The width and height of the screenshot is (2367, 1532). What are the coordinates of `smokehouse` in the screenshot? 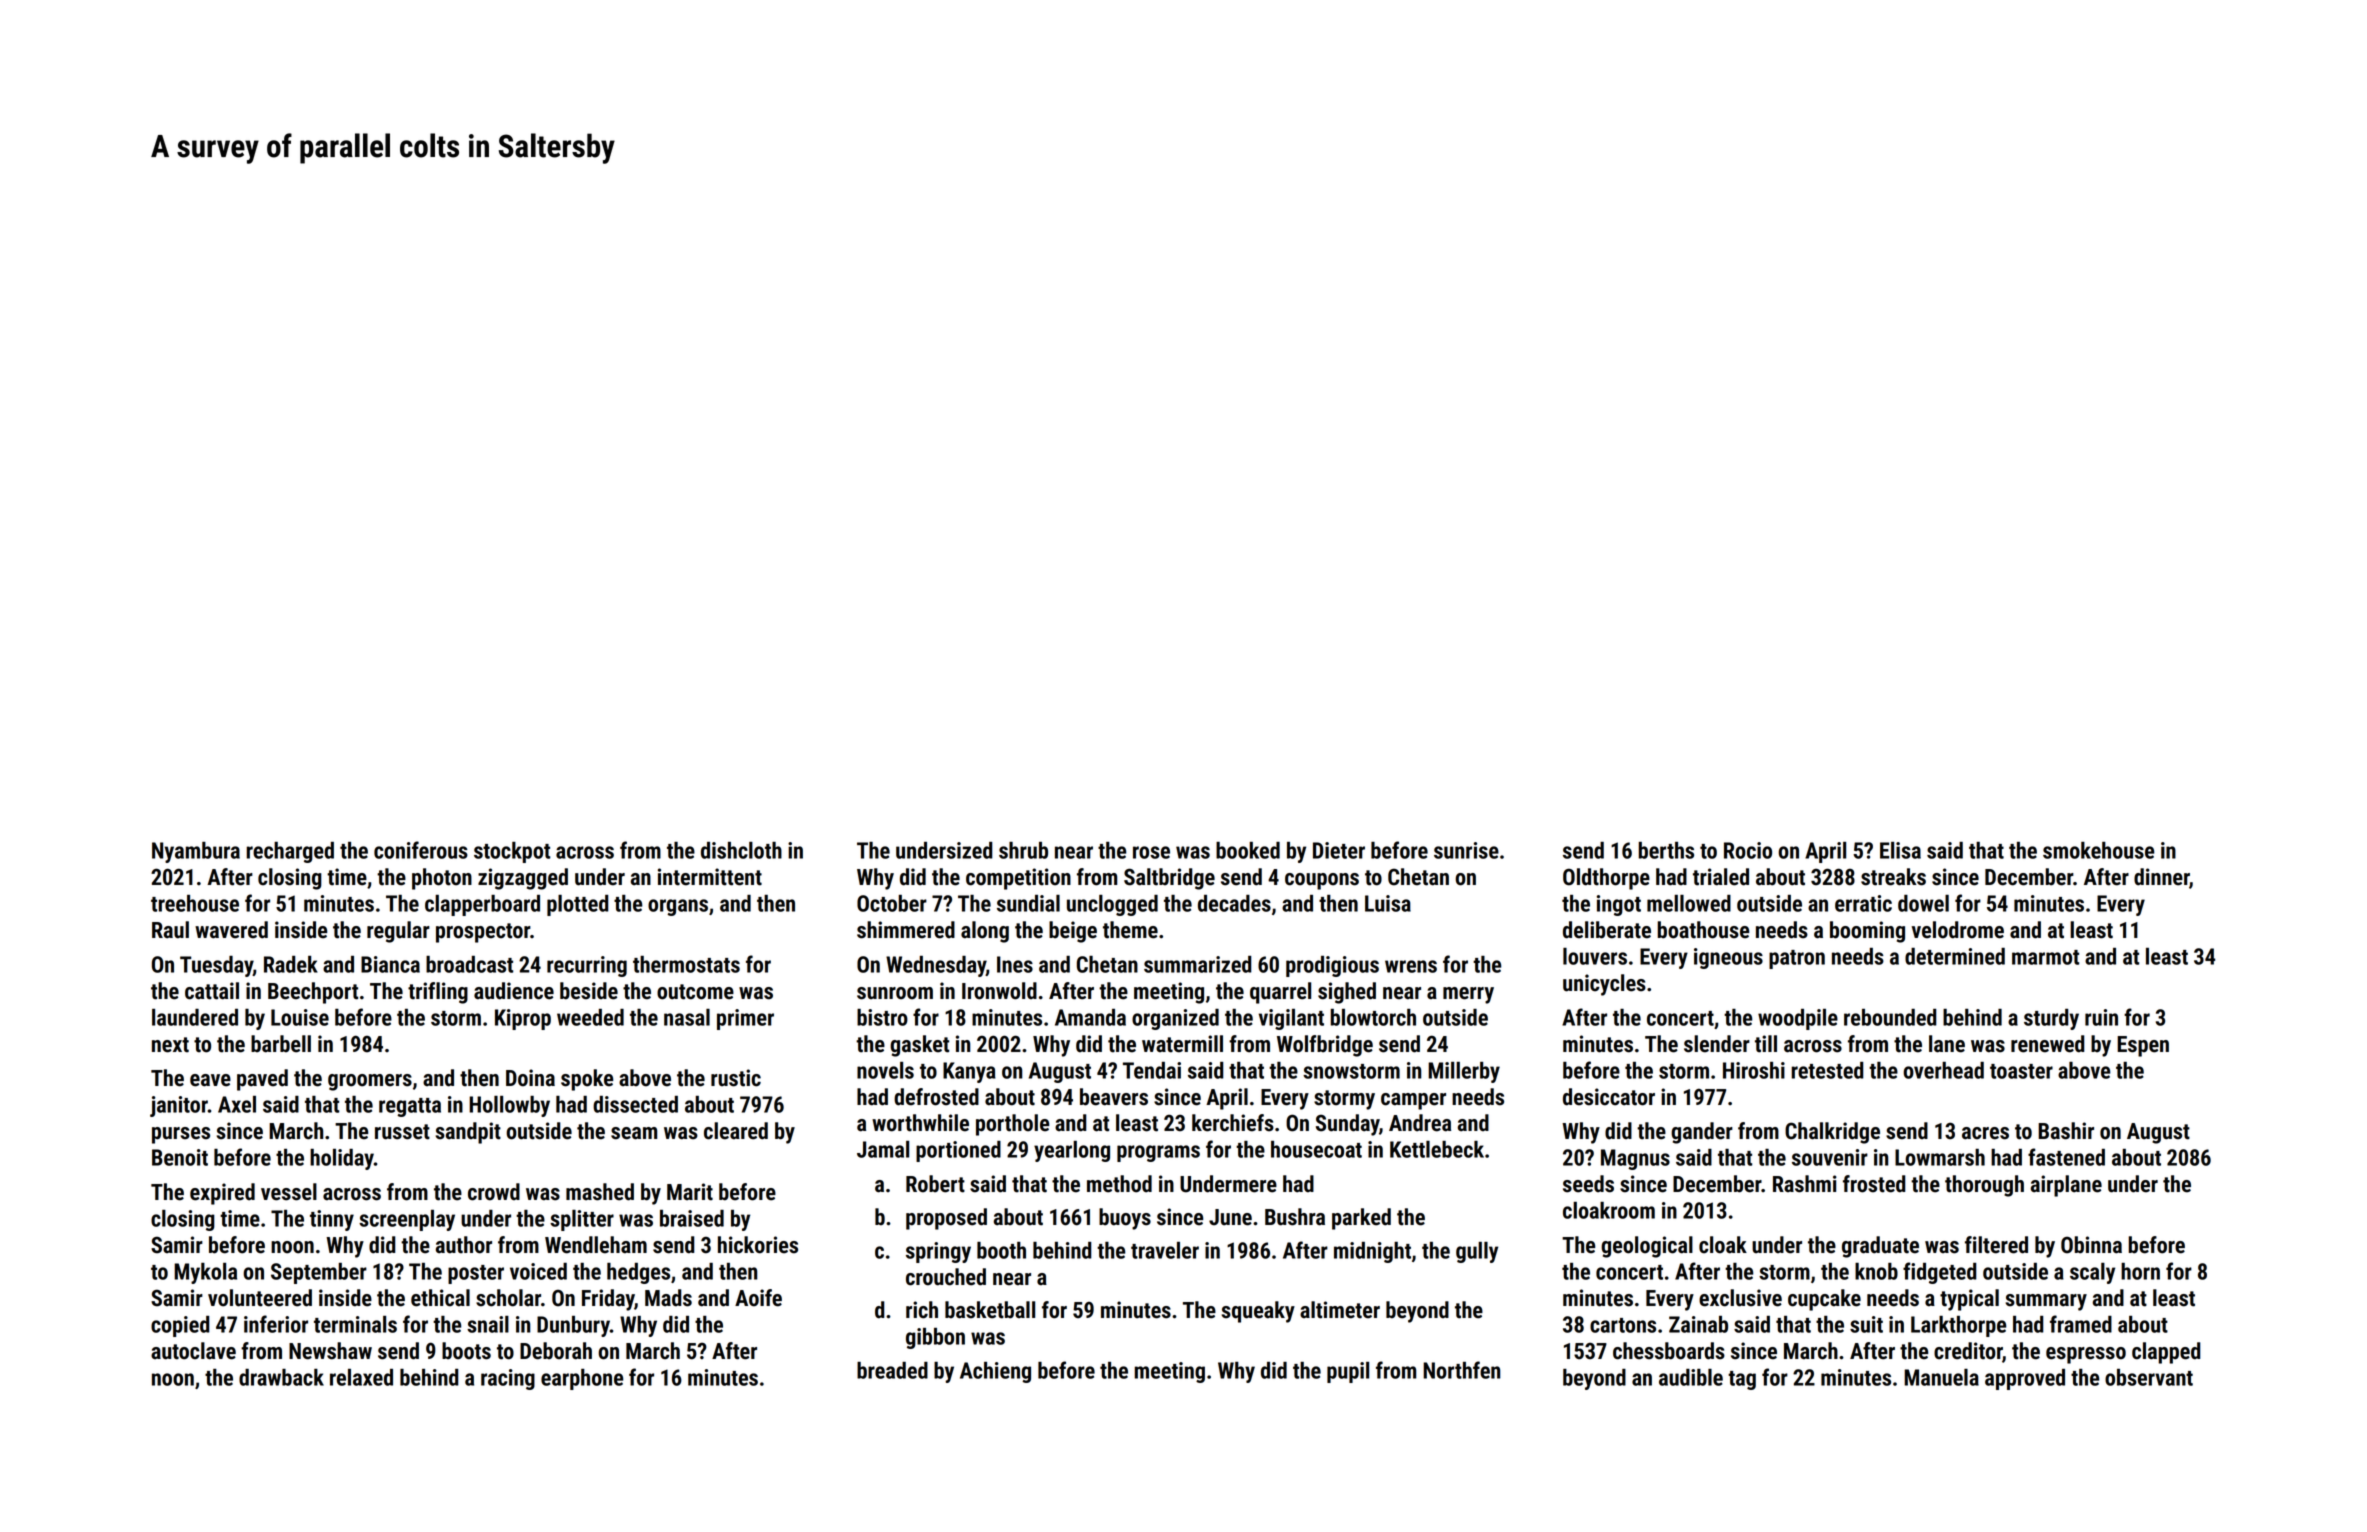 It's located at (2098, 850).
